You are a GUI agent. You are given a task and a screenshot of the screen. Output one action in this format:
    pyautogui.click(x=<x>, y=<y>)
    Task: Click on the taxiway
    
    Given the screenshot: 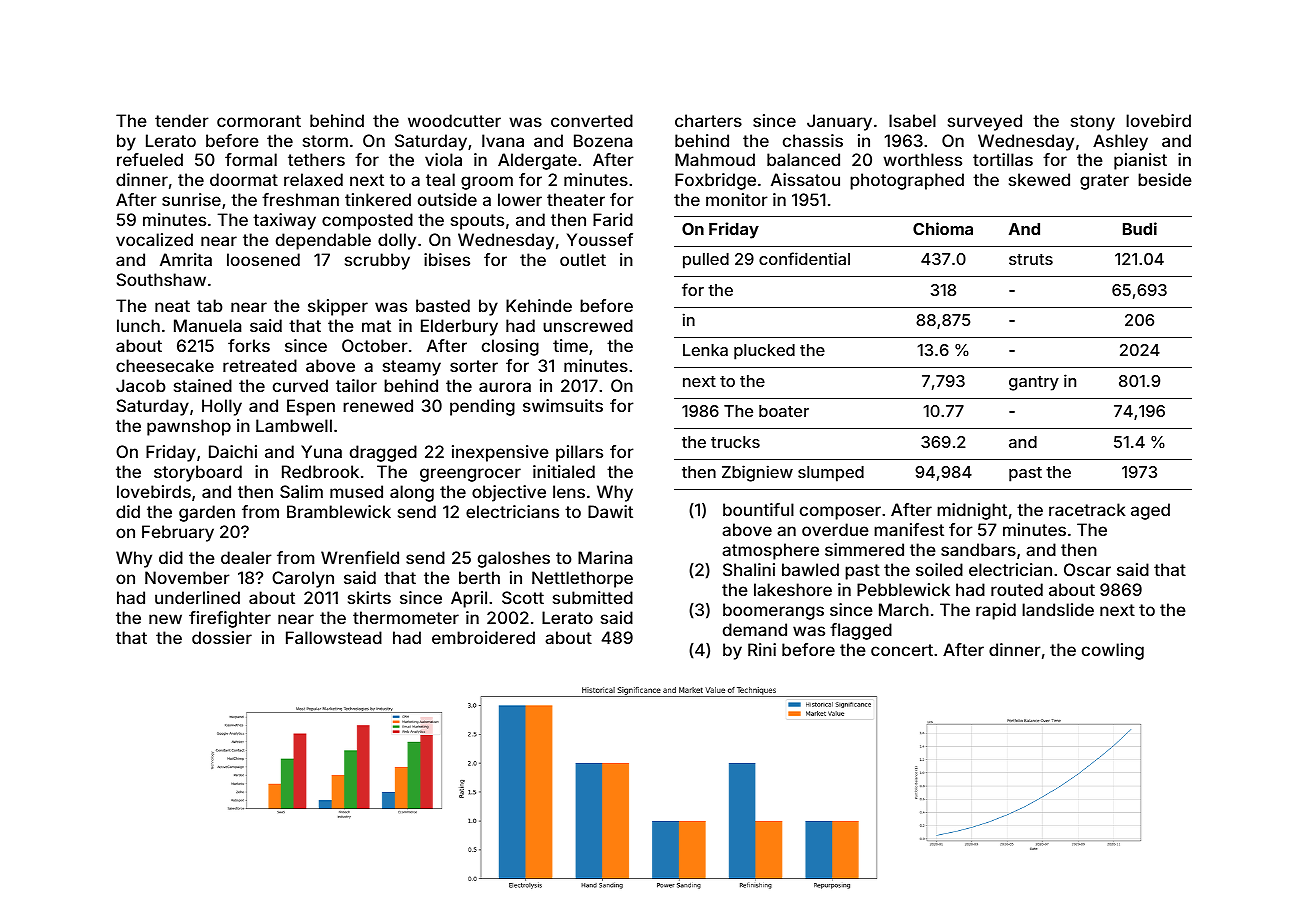 What is the action you would take?
    pyautogui.click(x=284, y=221)
